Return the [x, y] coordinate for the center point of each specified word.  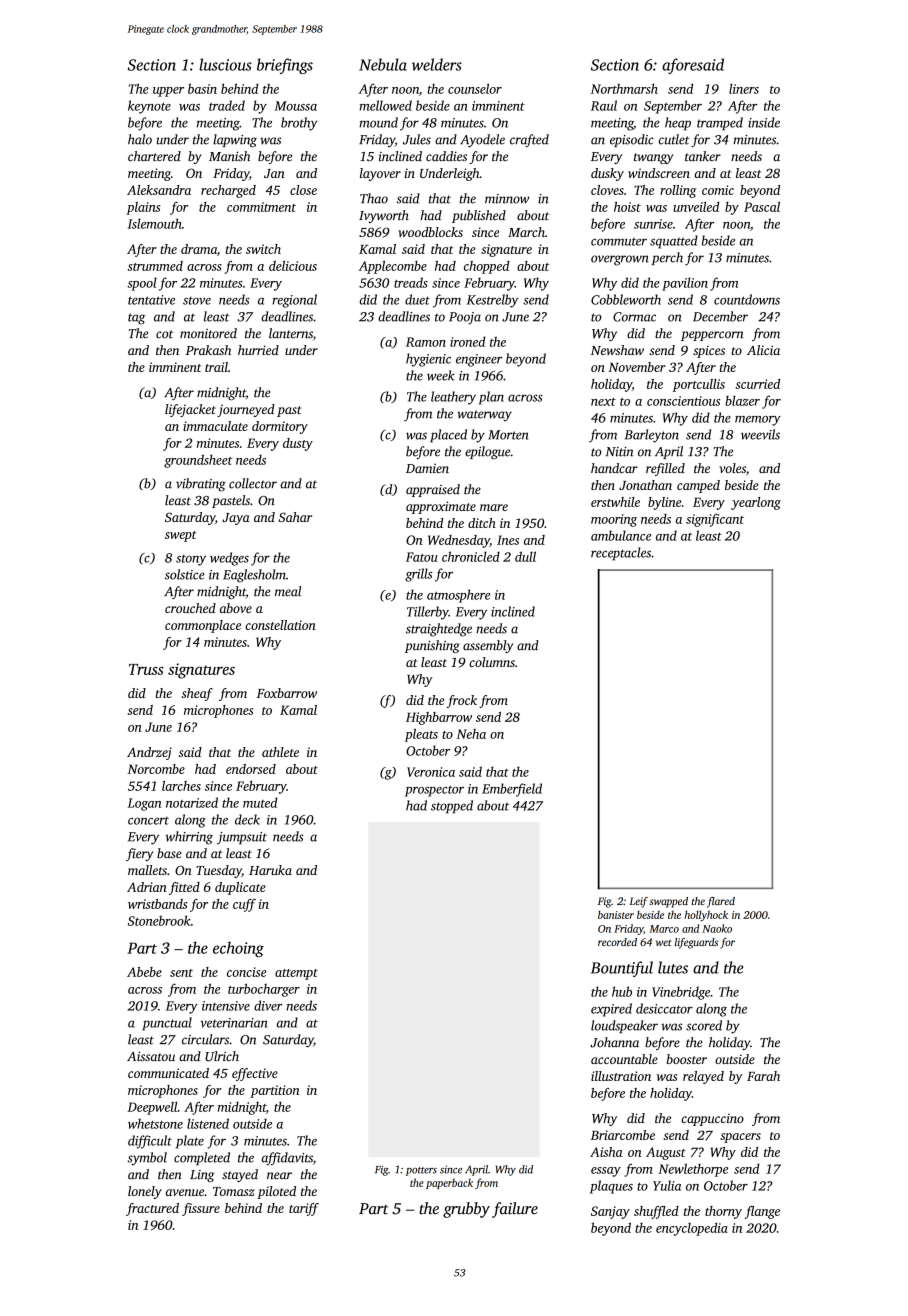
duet [417, 299]
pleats [421, 735]
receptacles [621, 554]
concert [148, 821]
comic [718, 190]
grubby [466, 1210]
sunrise [653, 224]
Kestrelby [492, 301]
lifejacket [190, 410]
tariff [304, 1209]
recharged [228, 191]
